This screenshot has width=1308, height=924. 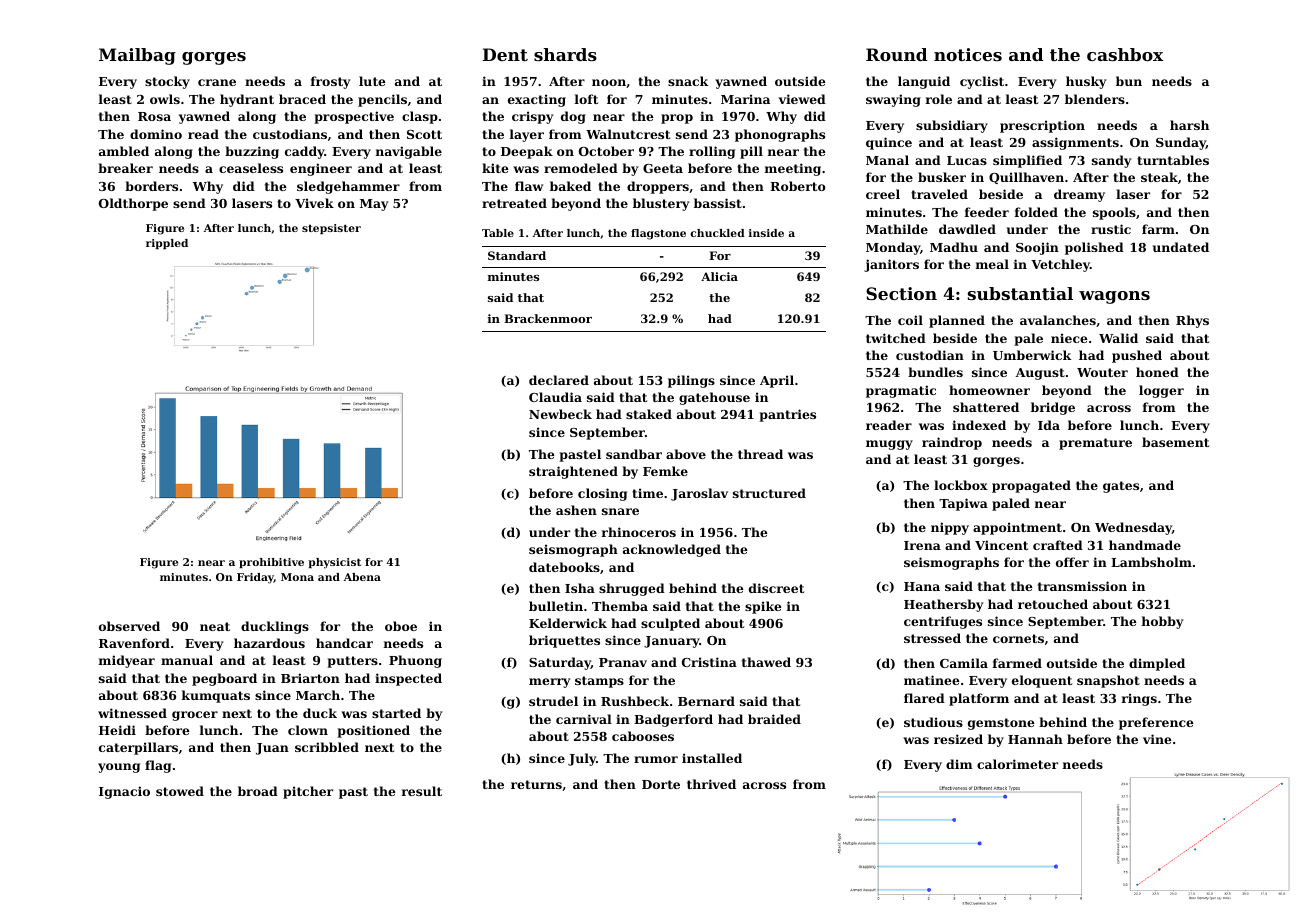 What do you see at coordinates (124, 792) in the screenshot?
I see `Ignacio` at bounding box center [124, 792].
